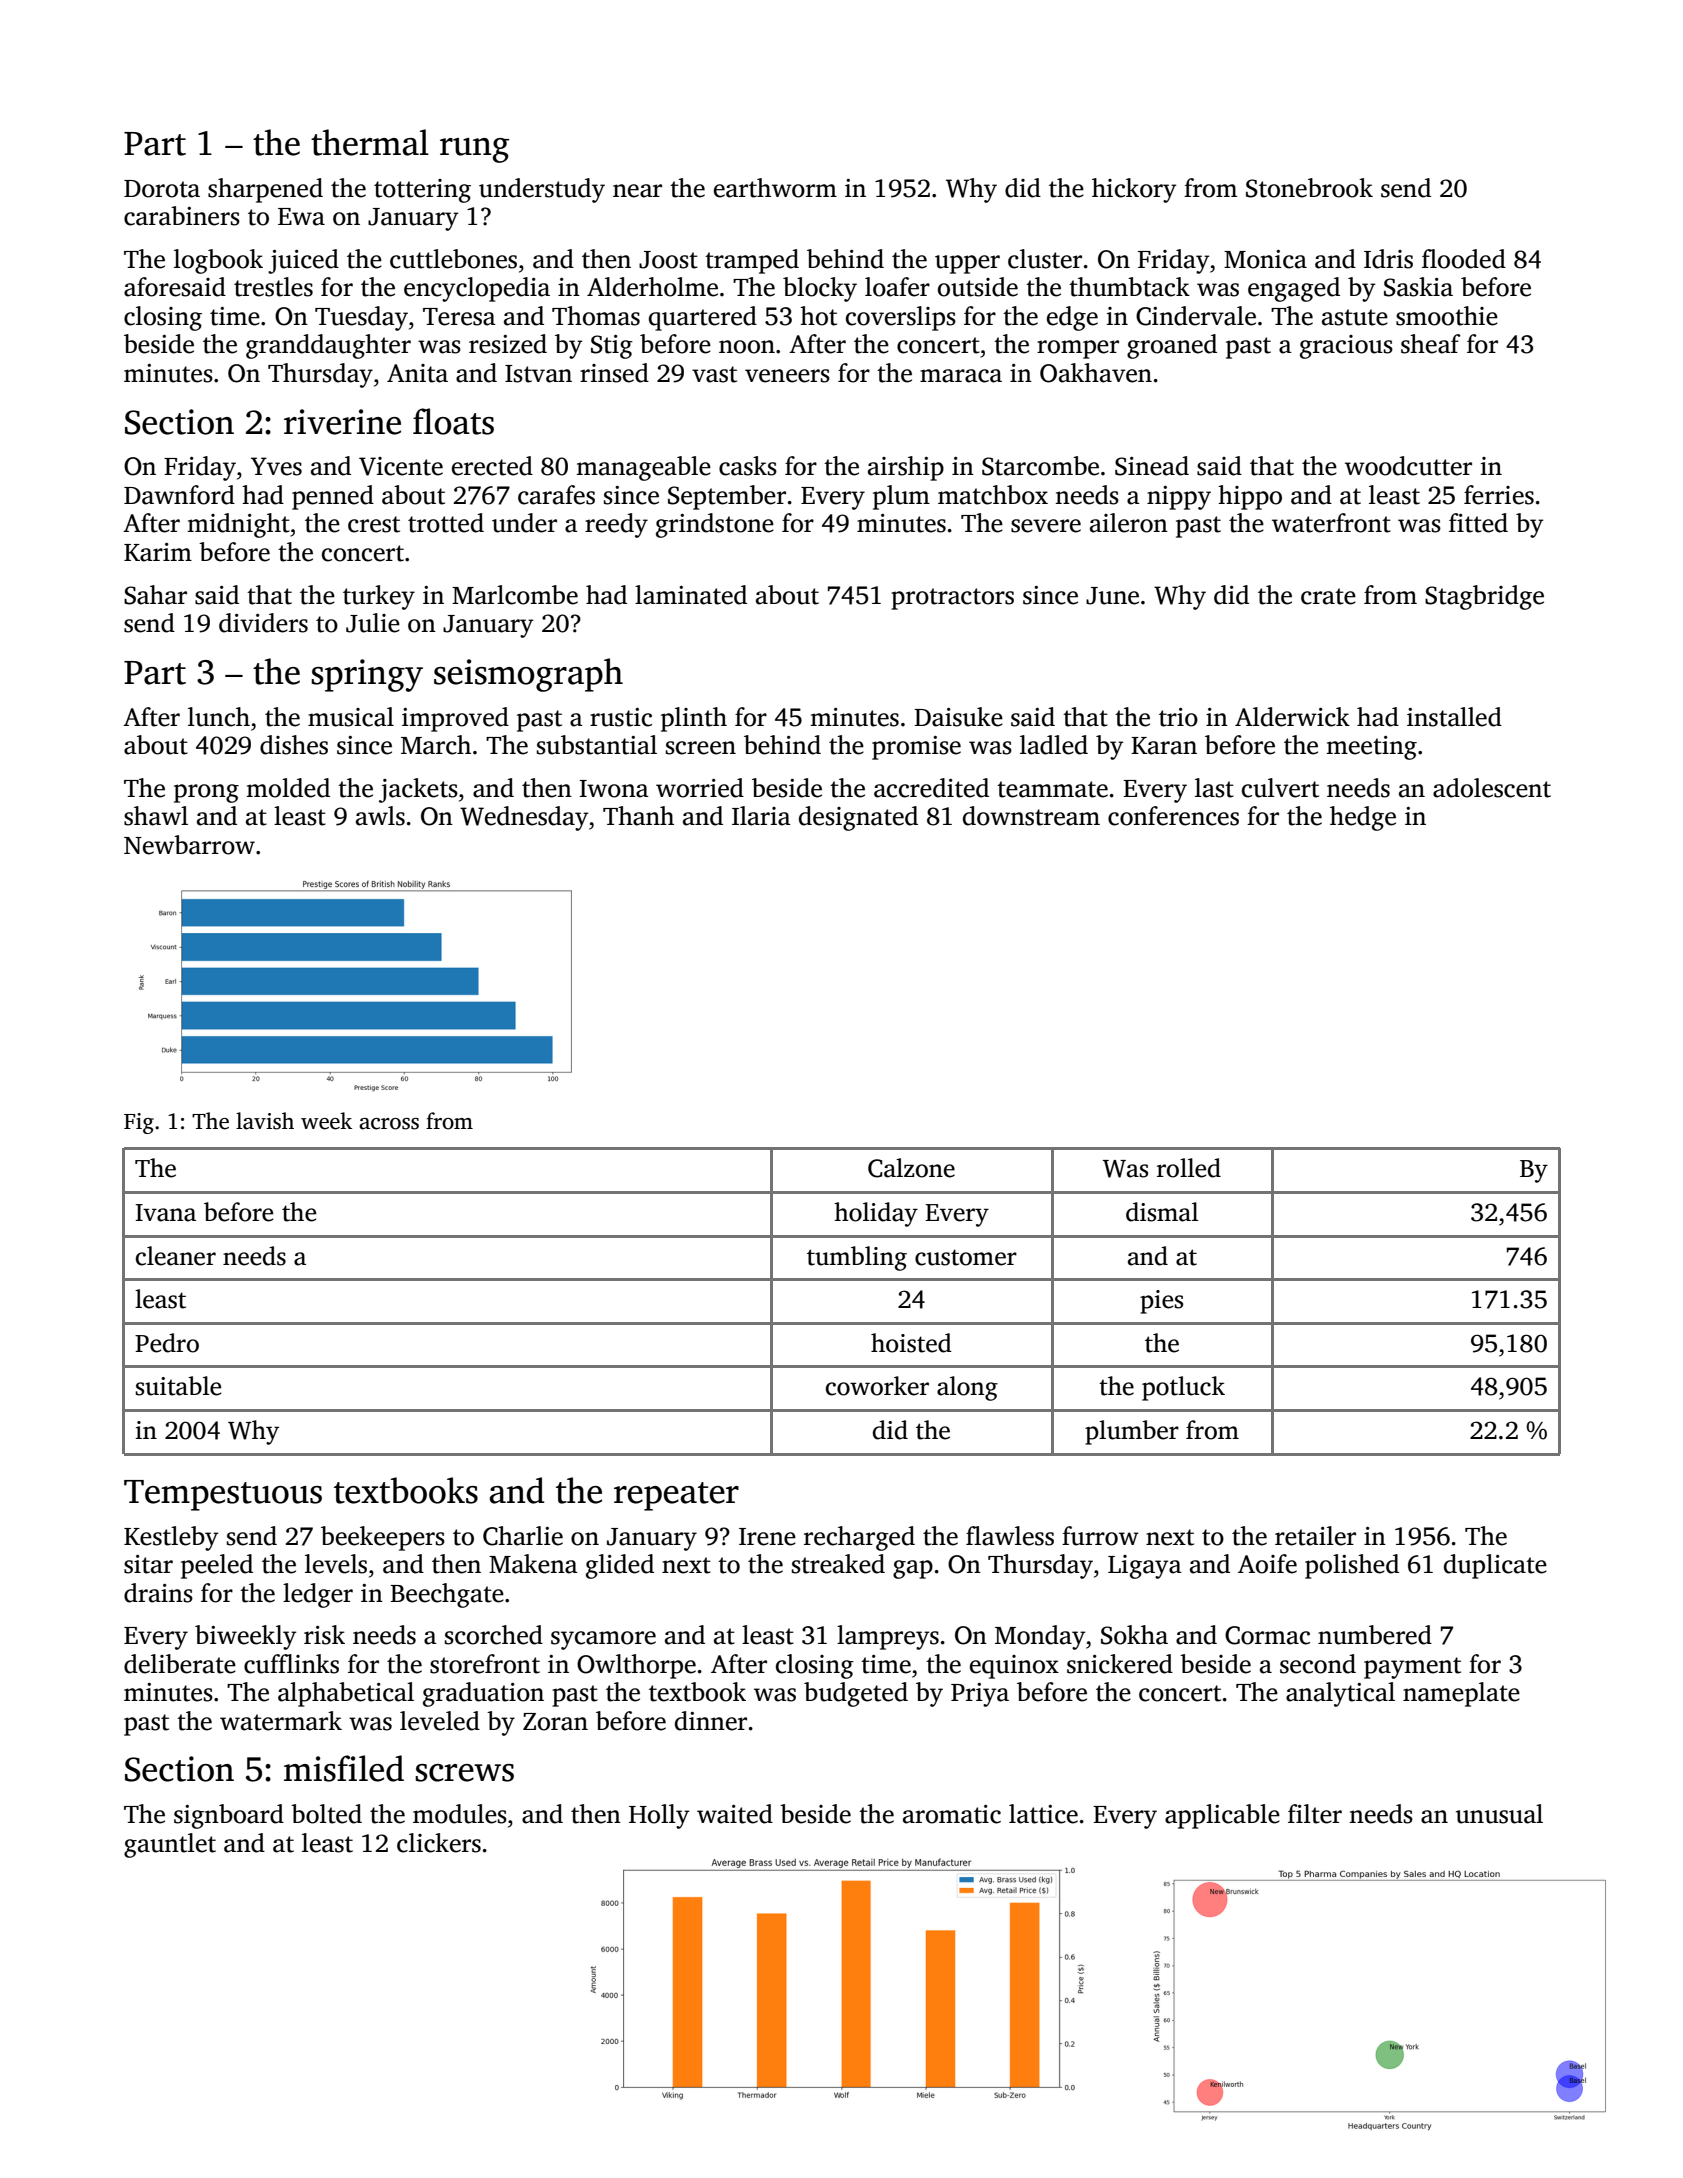 Image resolution: width=1683 pixels, height=2178 pixels. What do you see at coordinates (1499, 1814) in the page?
I see `unusual` at bounding box center [1499, 1814].
